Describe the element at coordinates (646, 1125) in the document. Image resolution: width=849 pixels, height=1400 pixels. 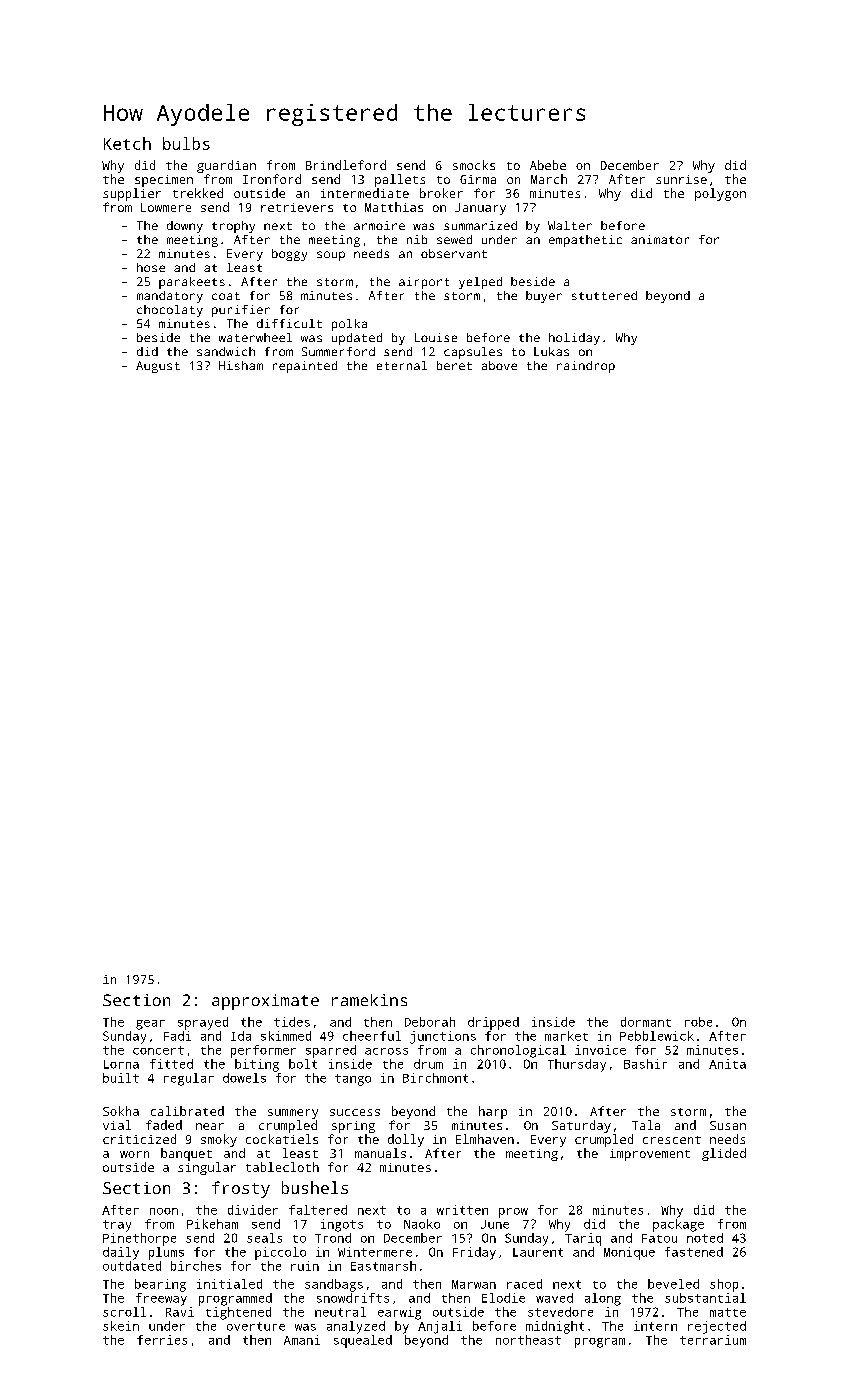
I see `Tala` at that location.
